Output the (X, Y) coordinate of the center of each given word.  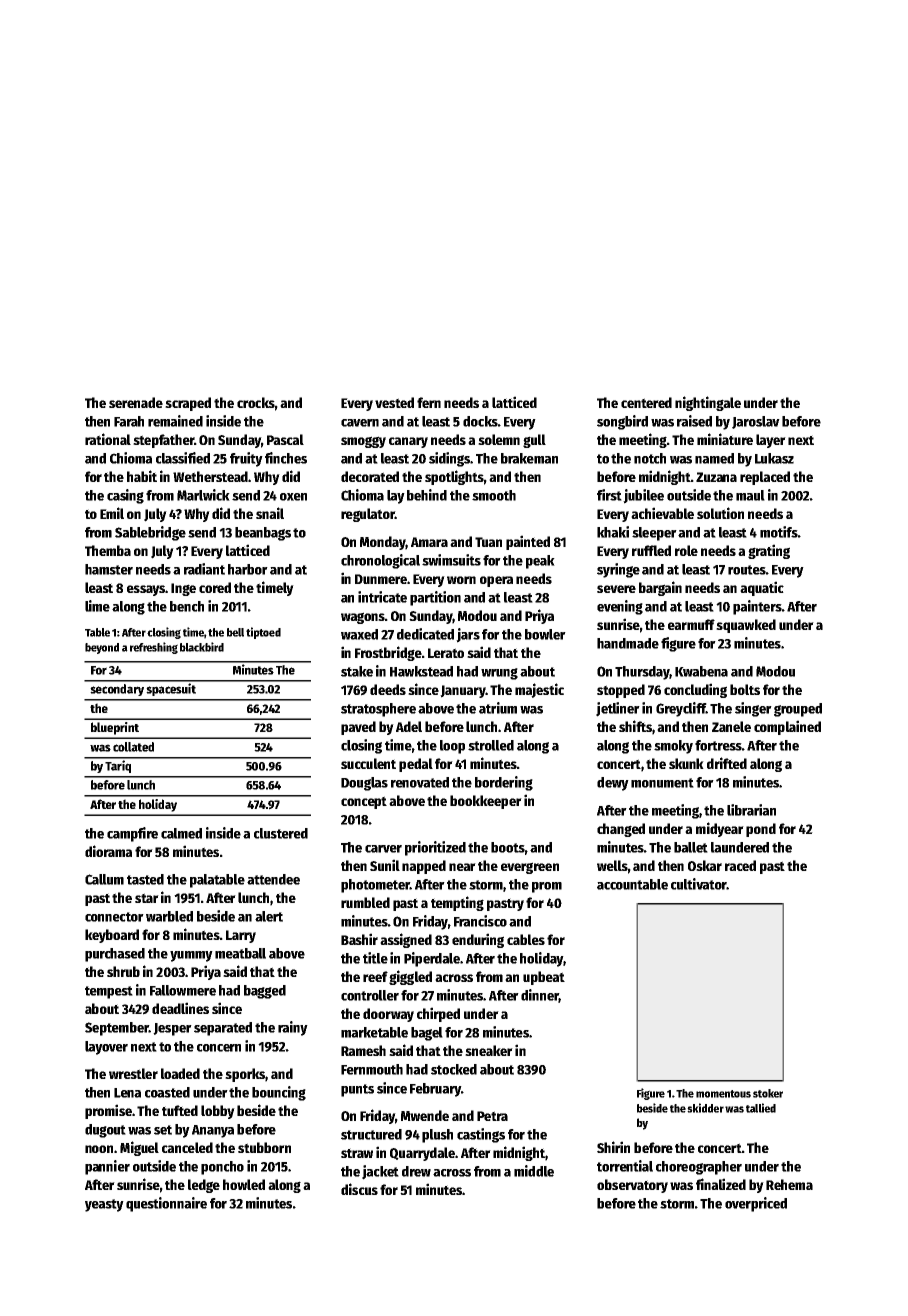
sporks (245, 1075)
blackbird (202, 647)
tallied (761, 1108)
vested (394, 402)
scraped (188, 404)
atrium (498, 708)
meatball (240, 953)
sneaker (489, 1050)
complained (787, 727)
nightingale (708, 403)
